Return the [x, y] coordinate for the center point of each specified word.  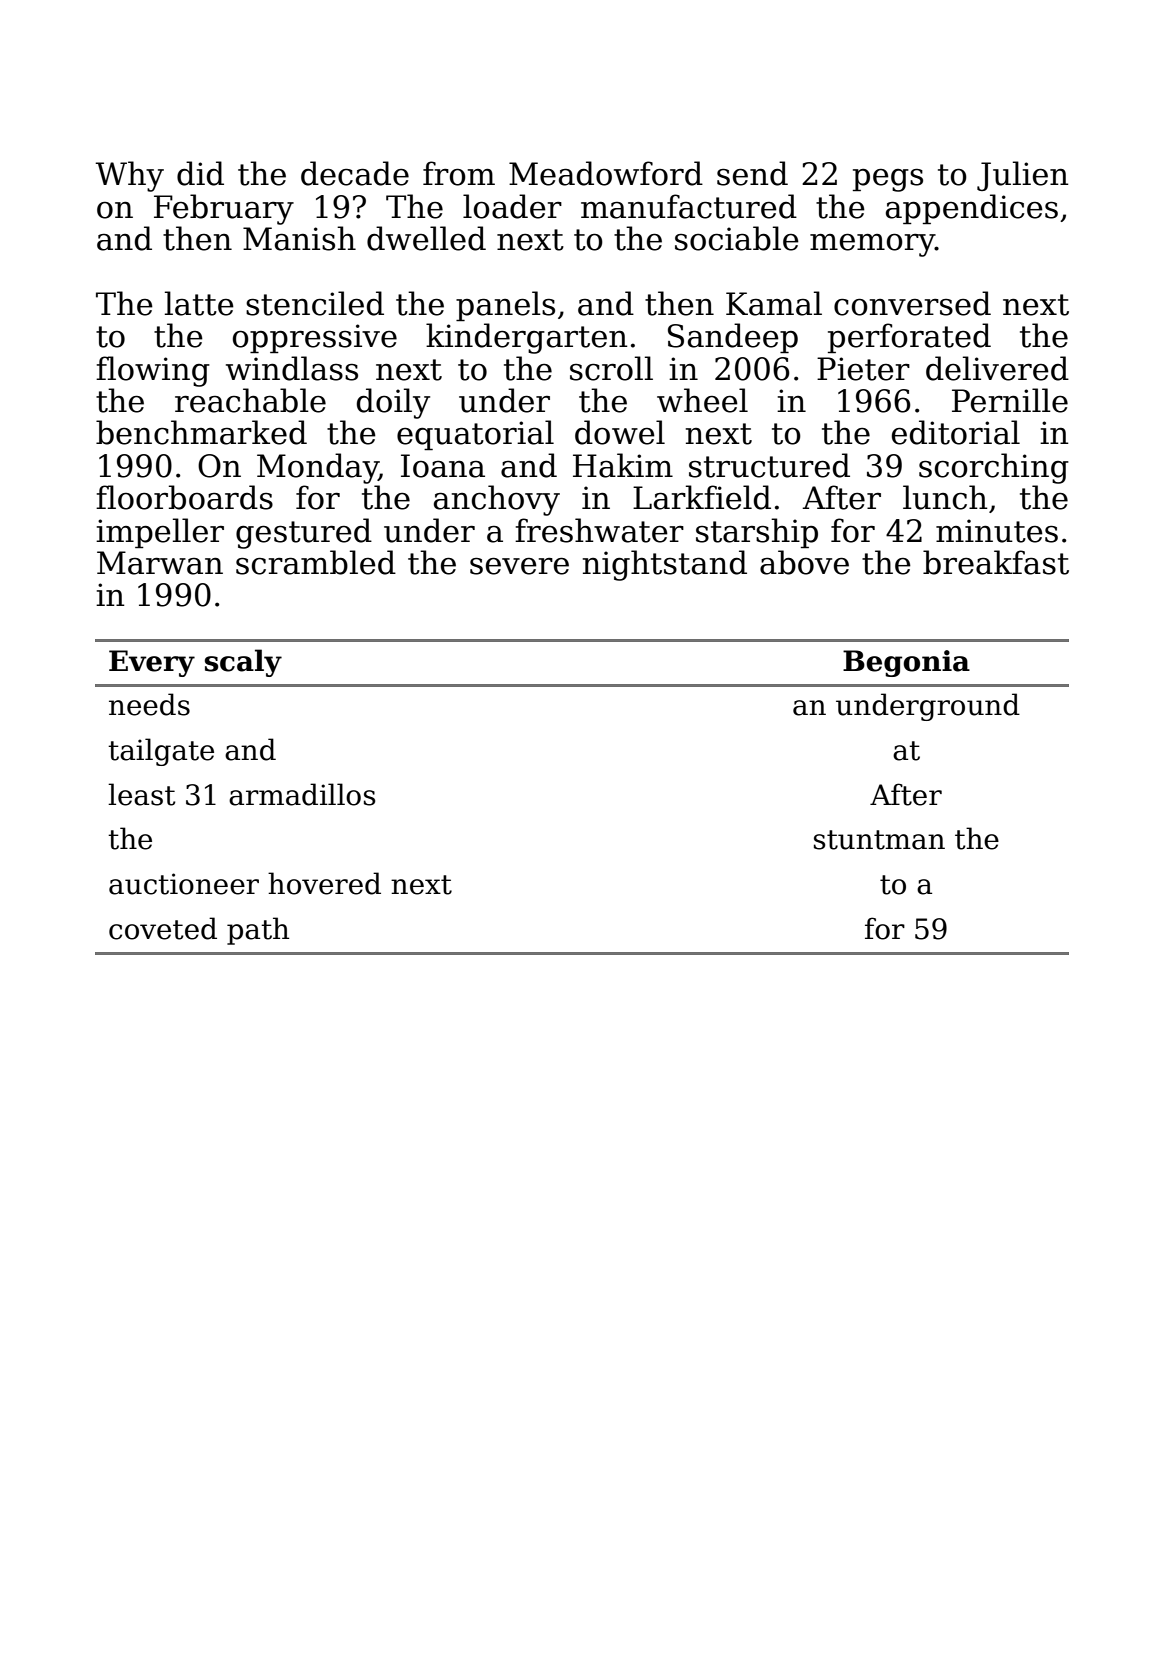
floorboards [184, 497]
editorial [956, 432]
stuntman [879, 840]
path [258, 931]
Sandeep [733, 338]
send [752, 173]
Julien [1023, 176]
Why [129, 176]
